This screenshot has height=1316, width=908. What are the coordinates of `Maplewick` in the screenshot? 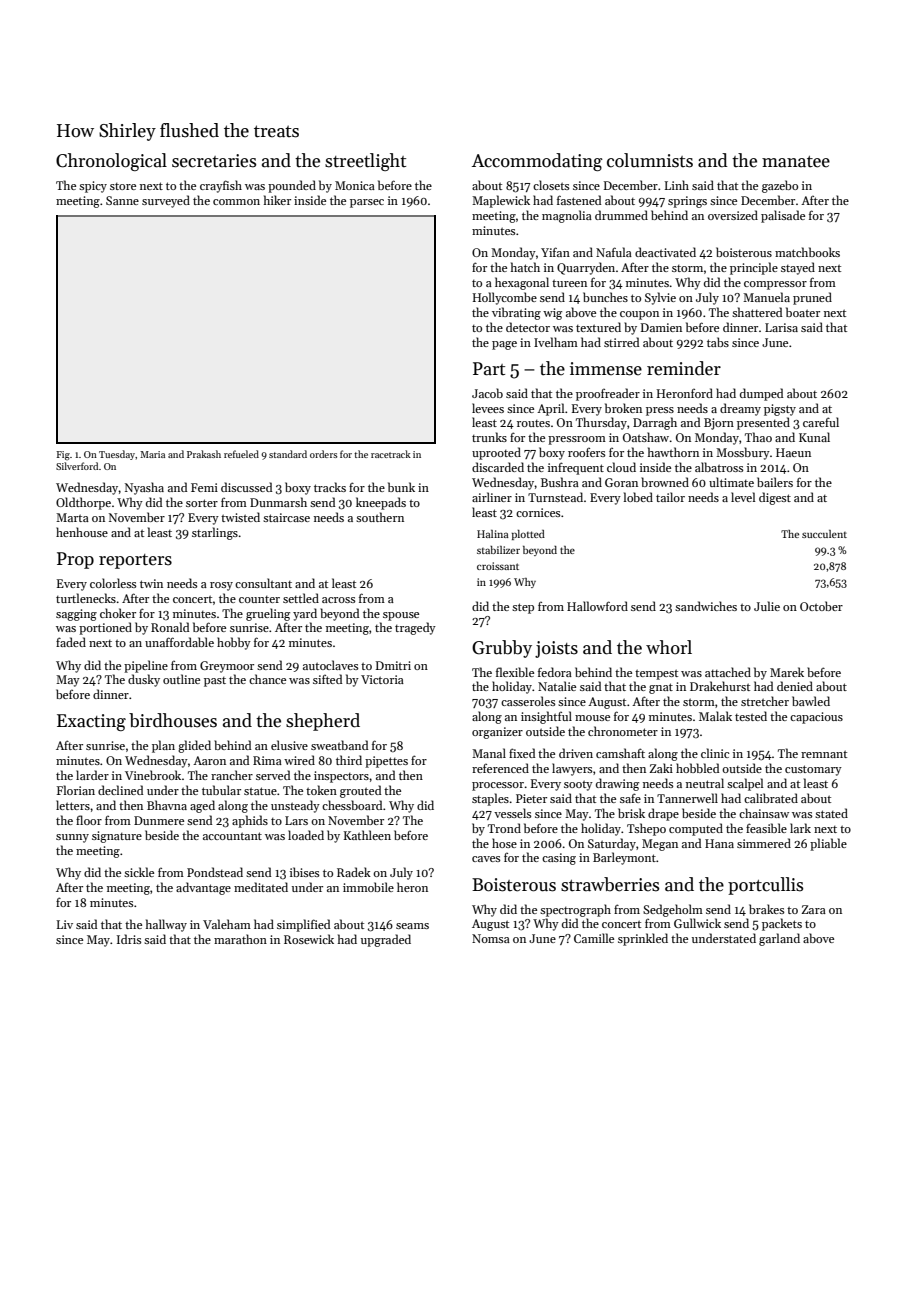 It's located at (501, 201).
